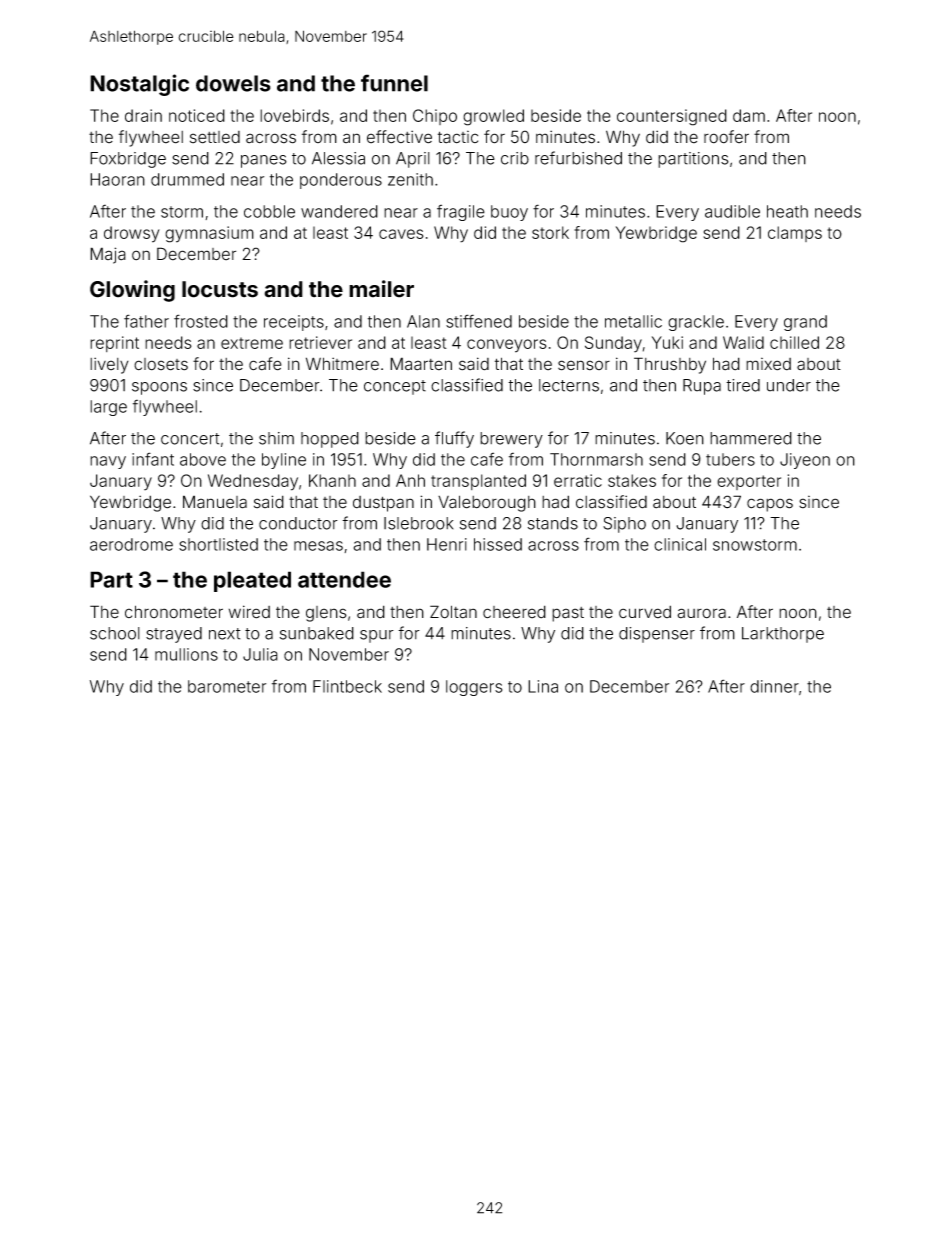 This screenshot has height=1233, width=952. Describe the element at coordinates (108, 255) in the screenshot. I see `Maja` at that location.
